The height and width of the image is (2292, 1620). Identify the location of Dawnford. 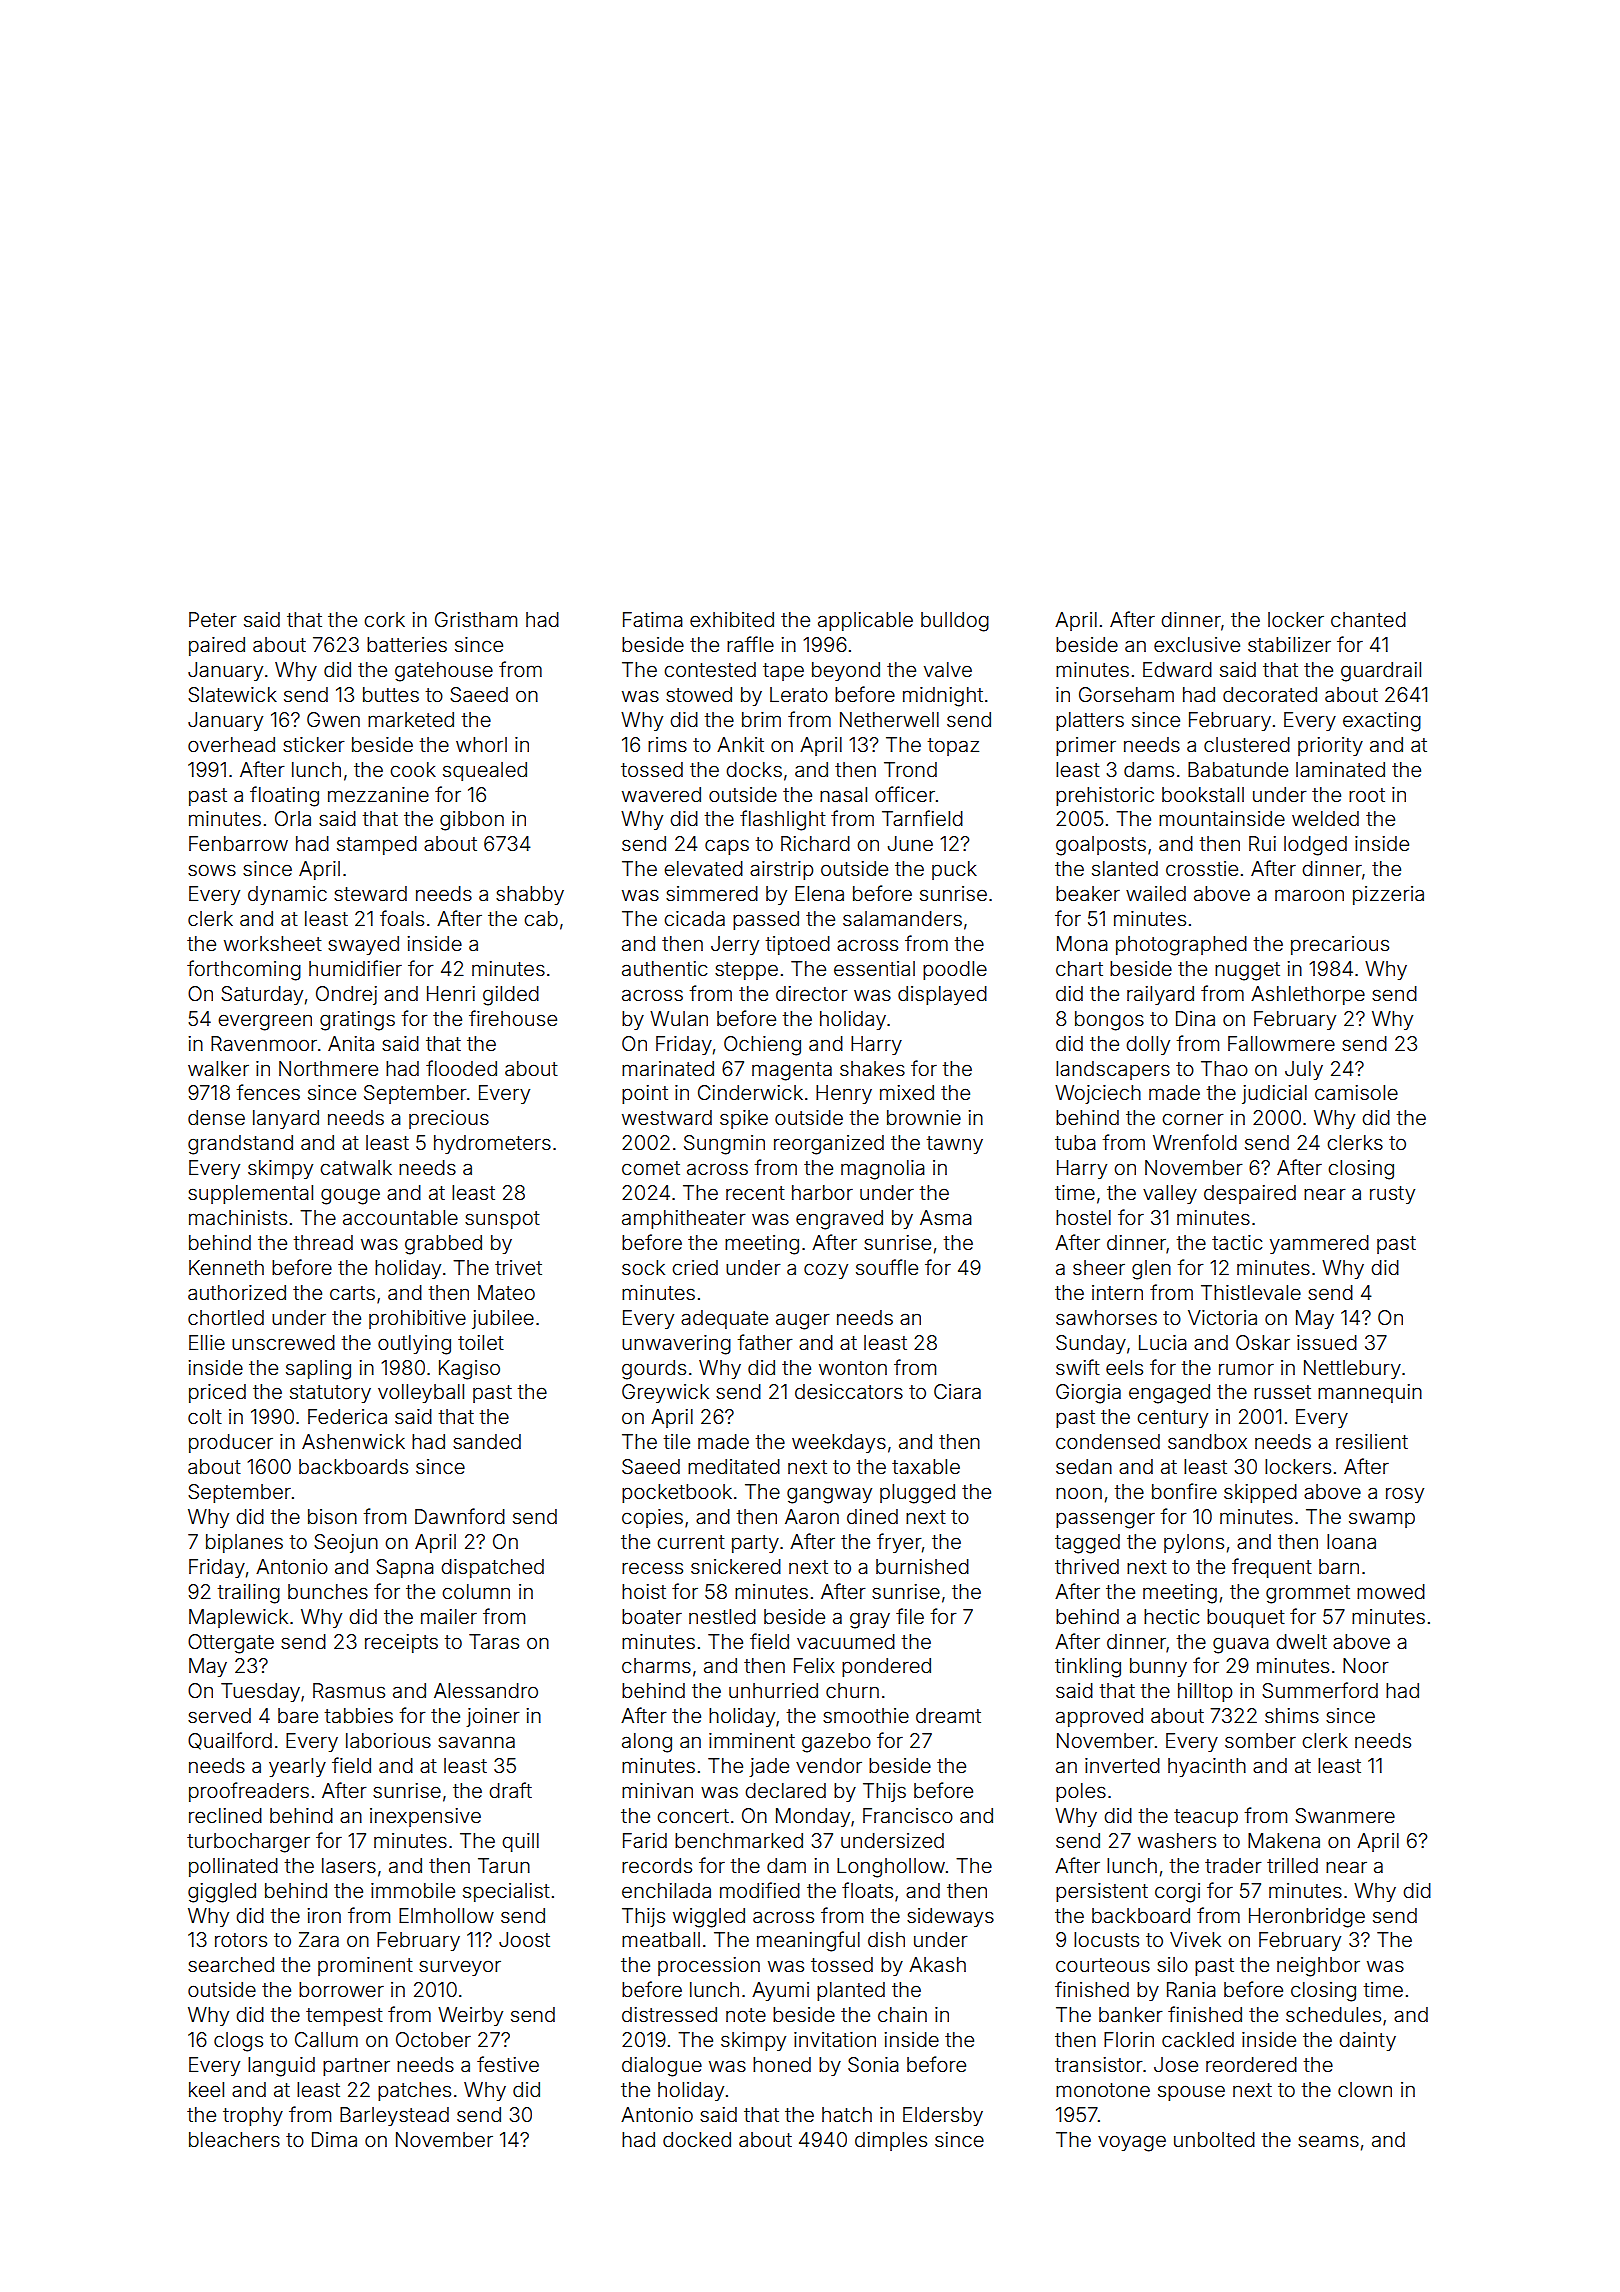
(460, 1516).
